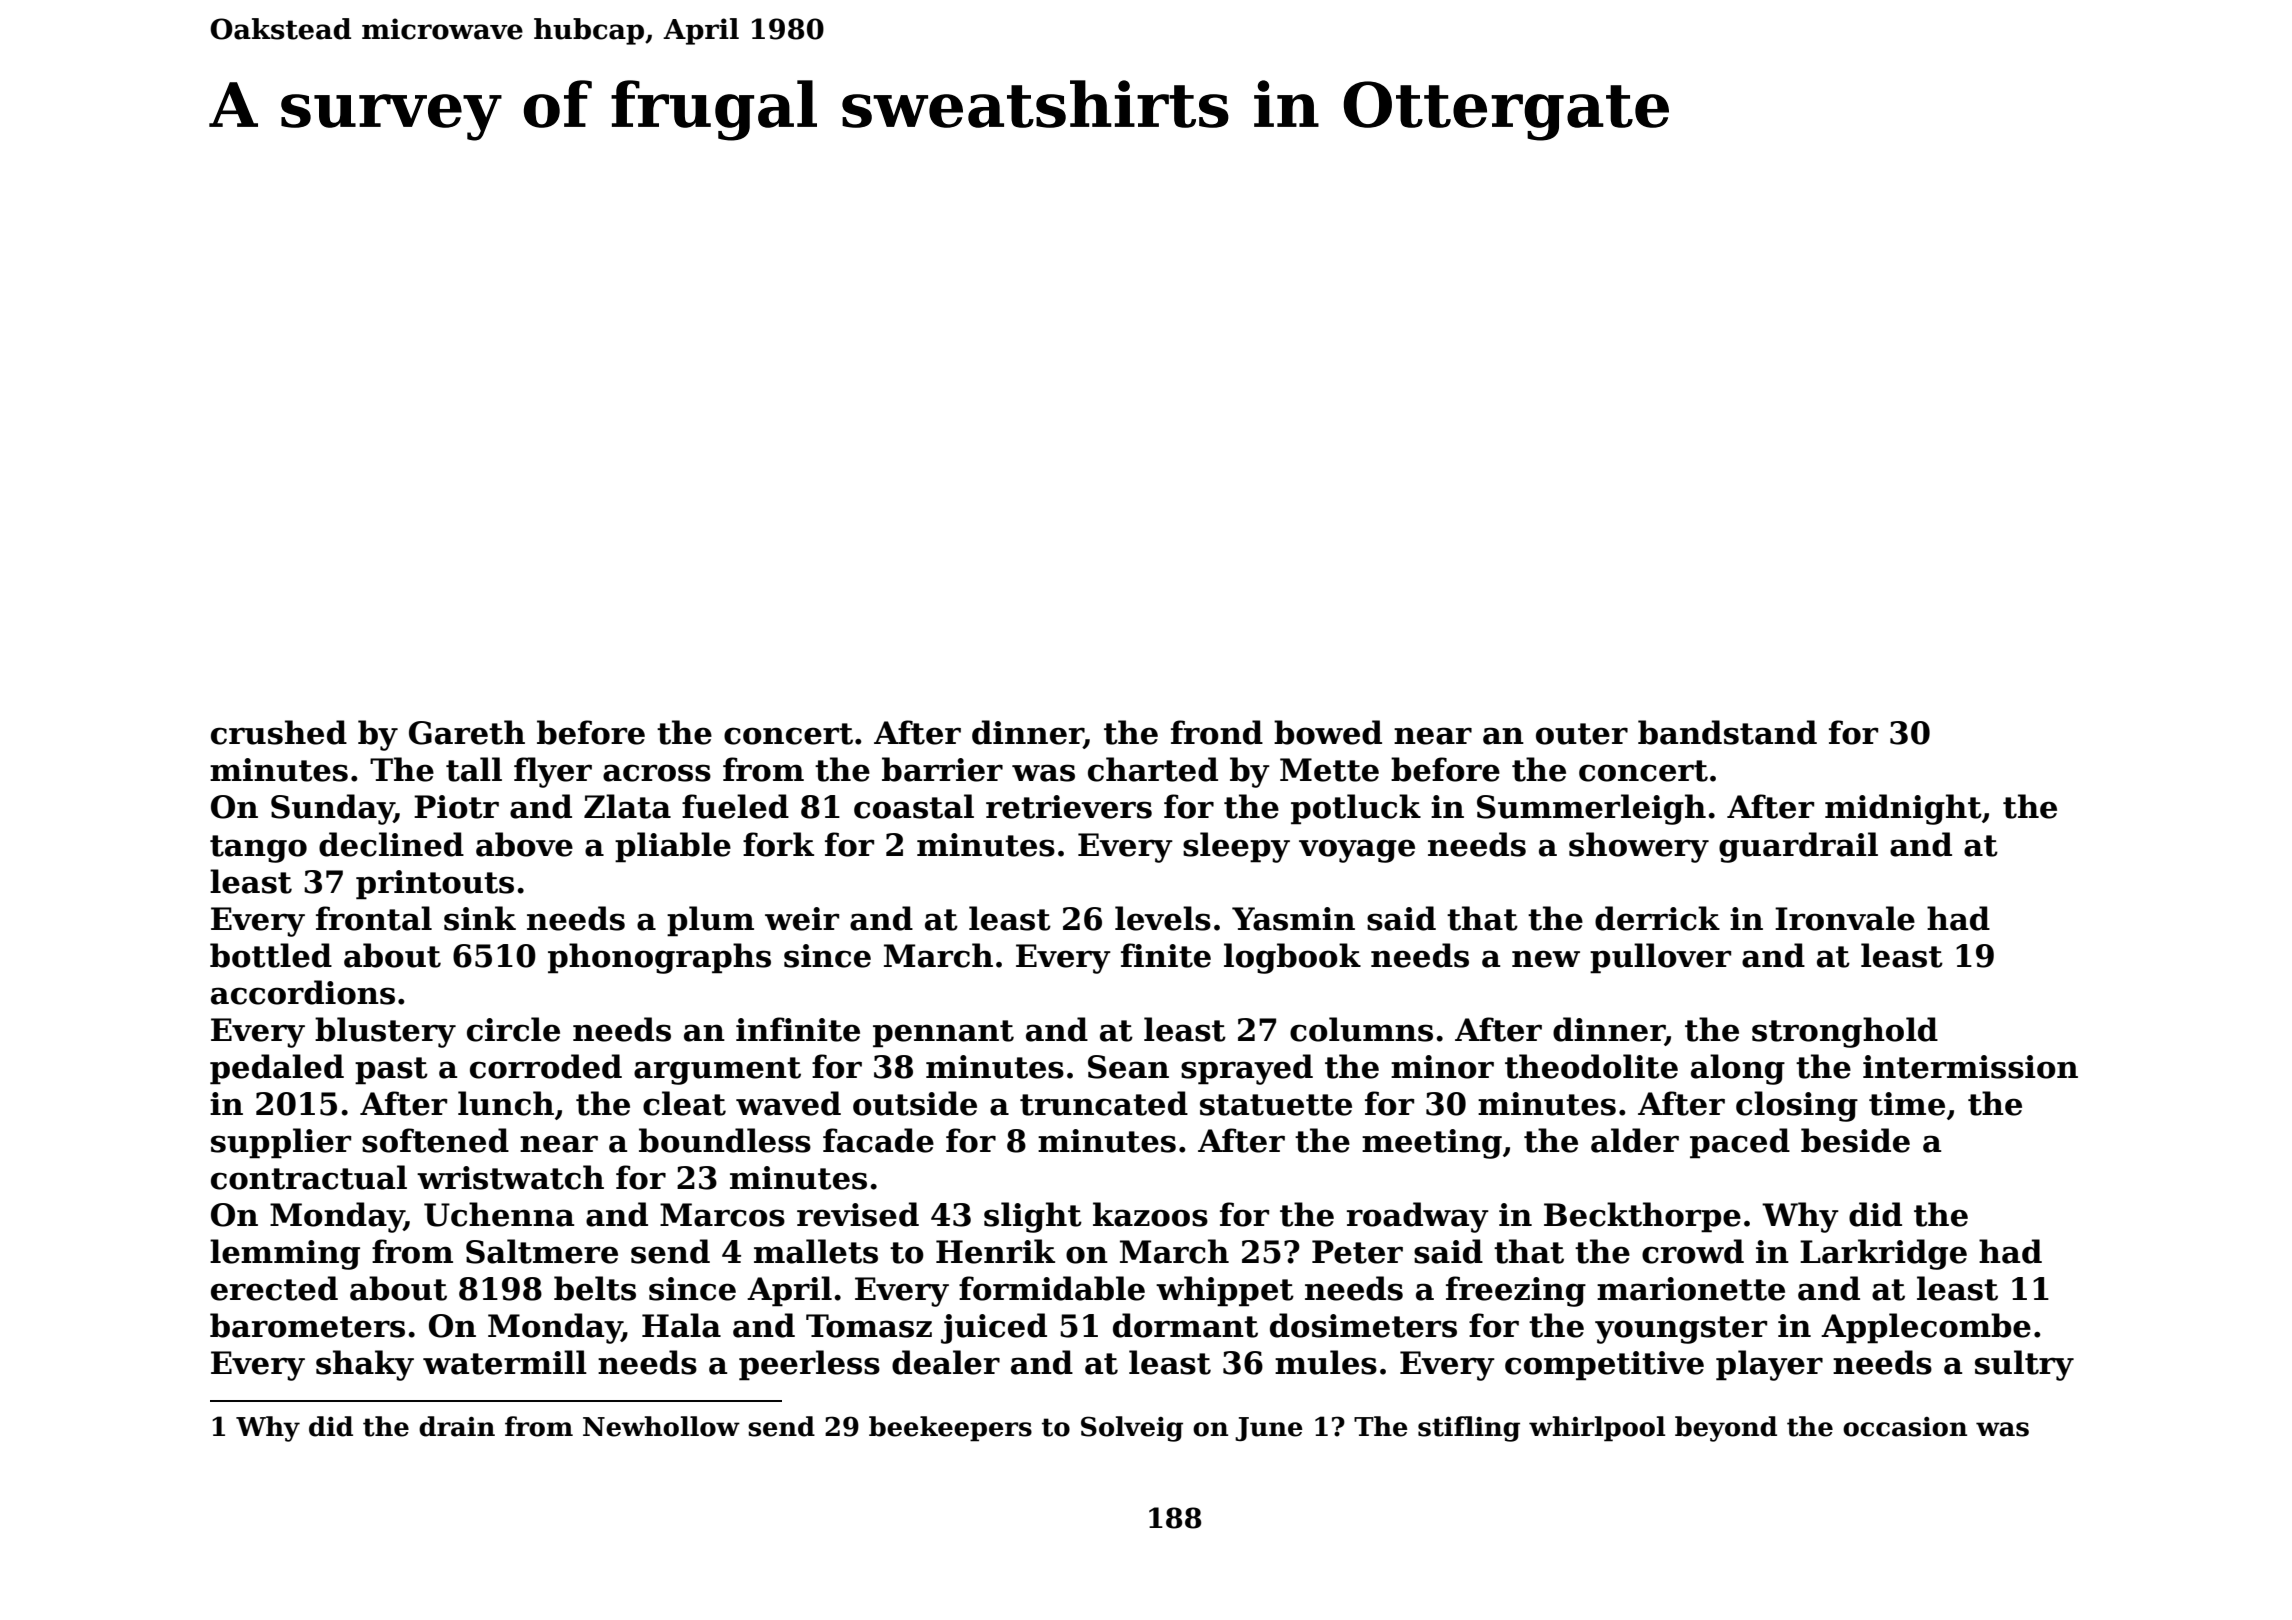 This image has height=1620, width=2292. What do you see at coordinates (1845, 1032) in the image?
I see `stronghold` at bounding box center [1845, 1032].
